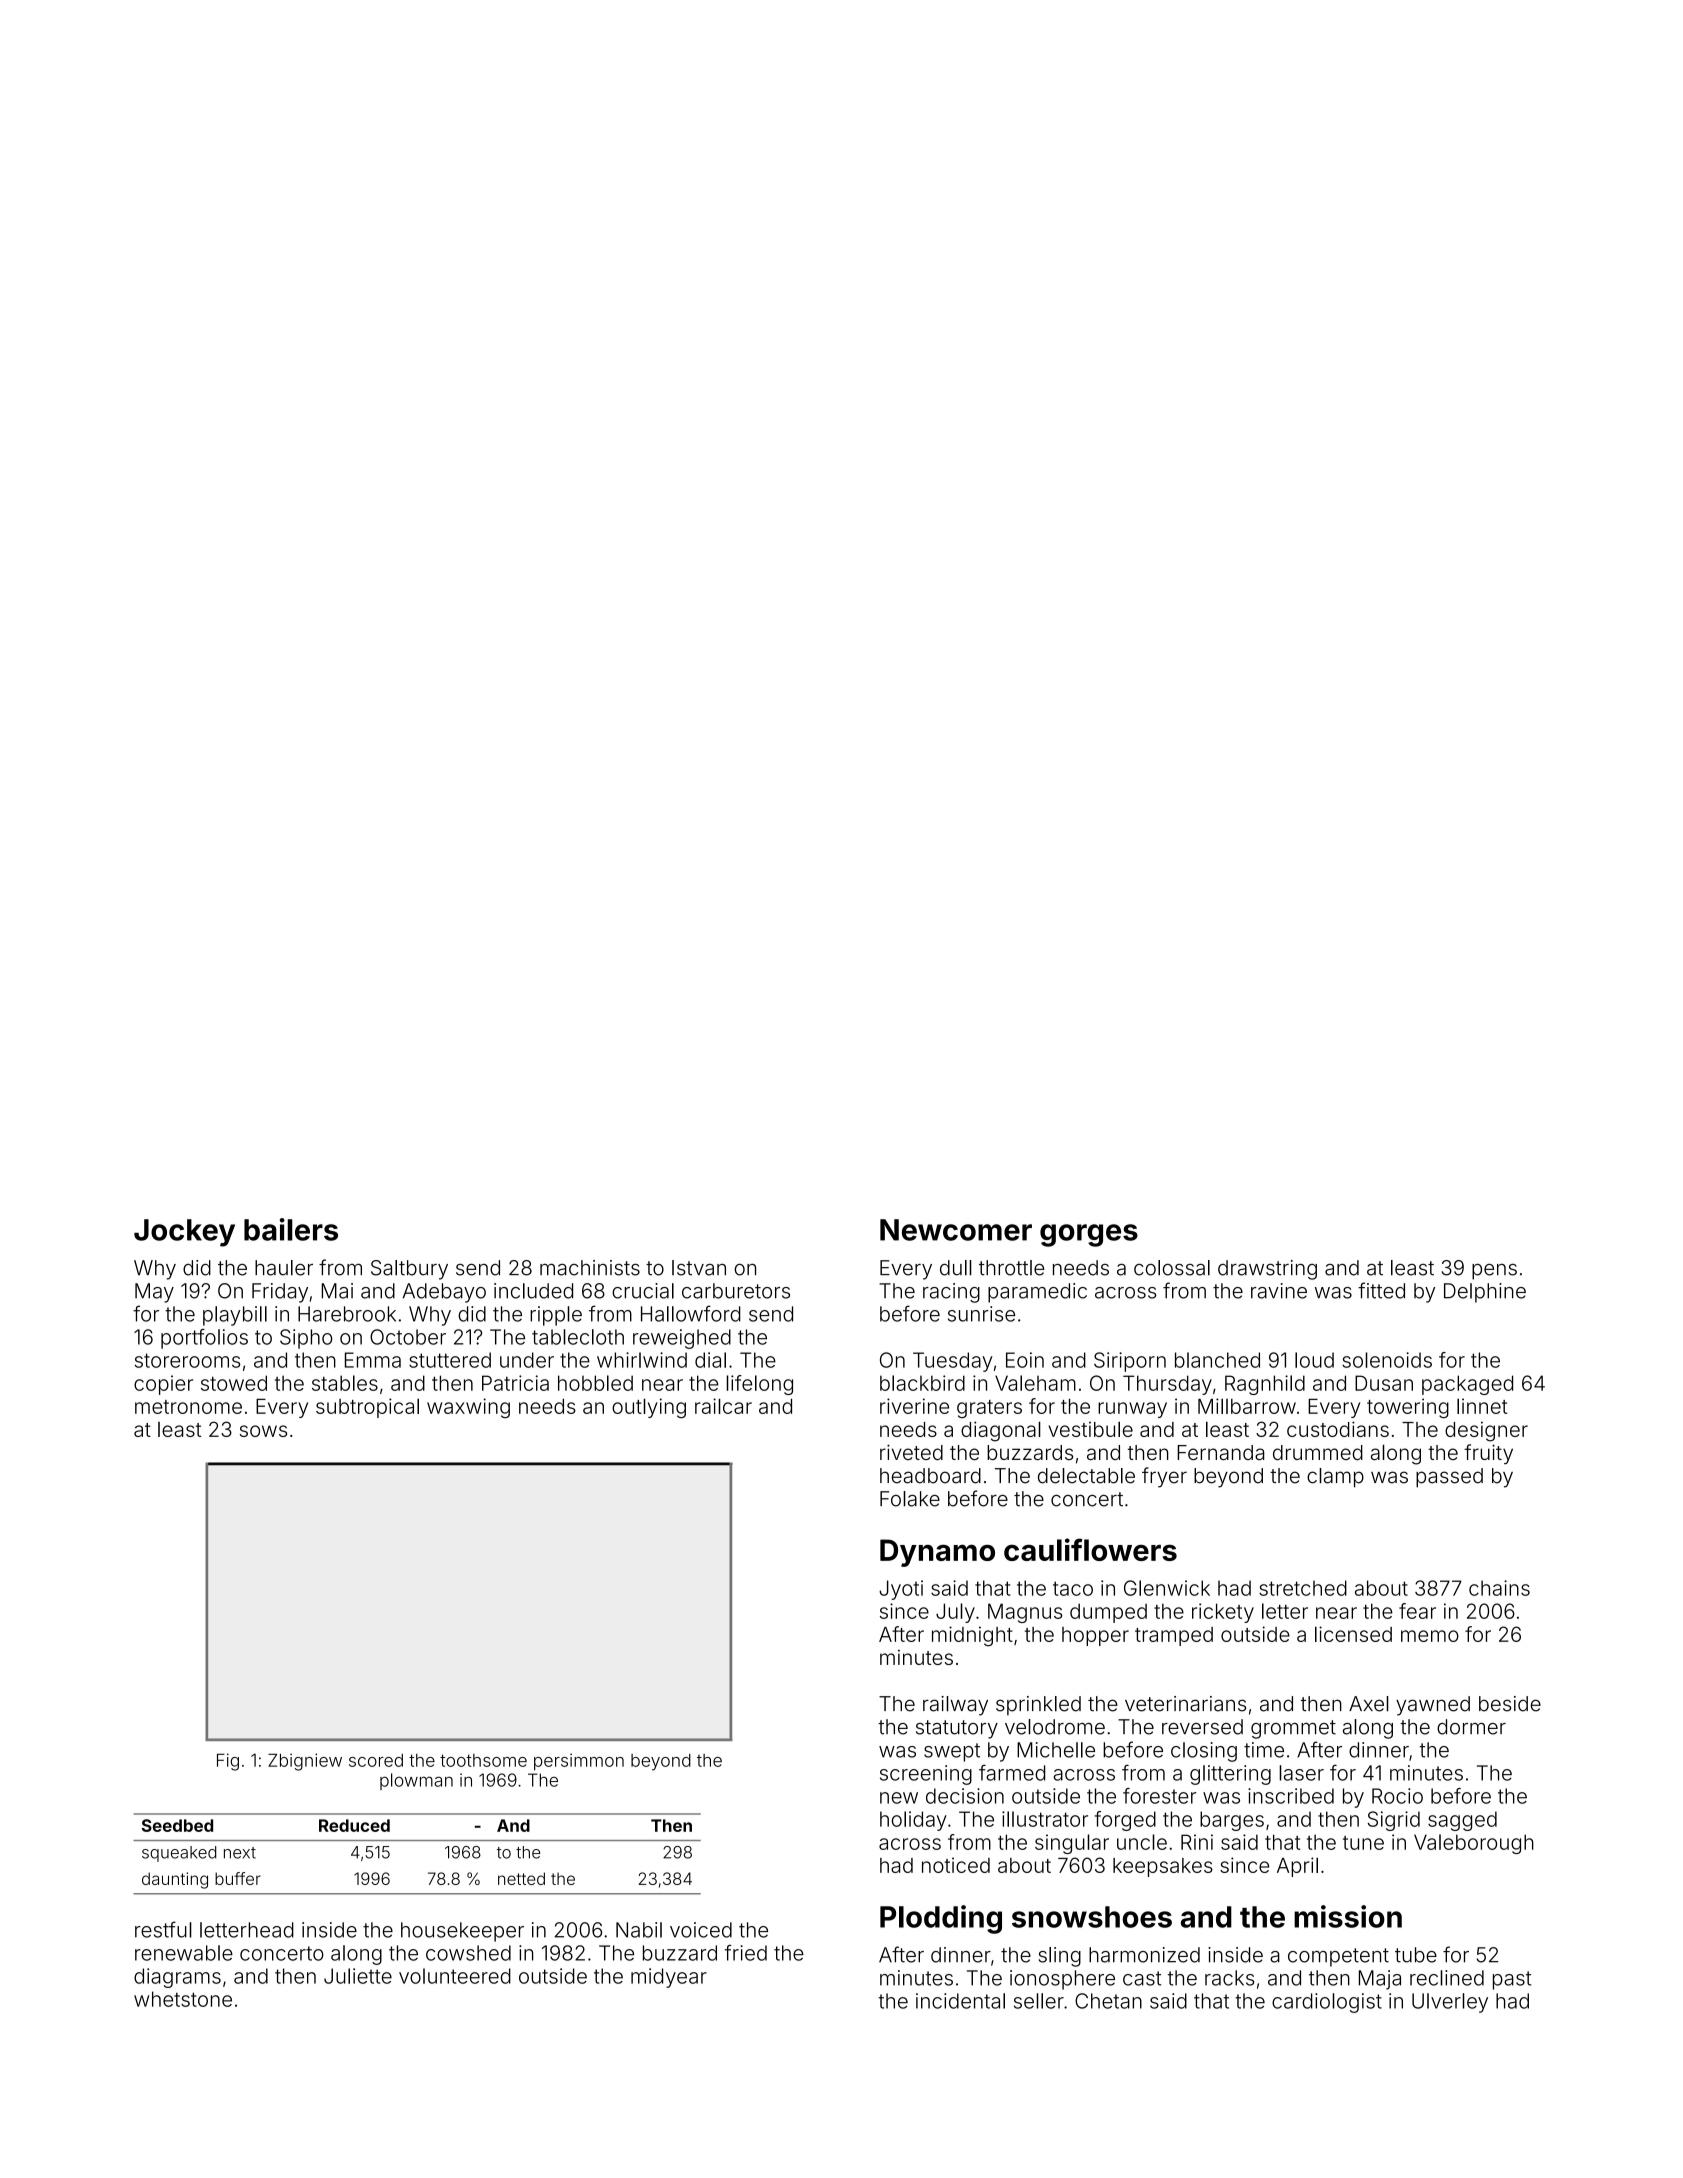 The height and width of the image is (2178, 1683). What do you see at coordinates (228, 1762) in the image?
I see `Fig` at bounding box center [228, 1762].
